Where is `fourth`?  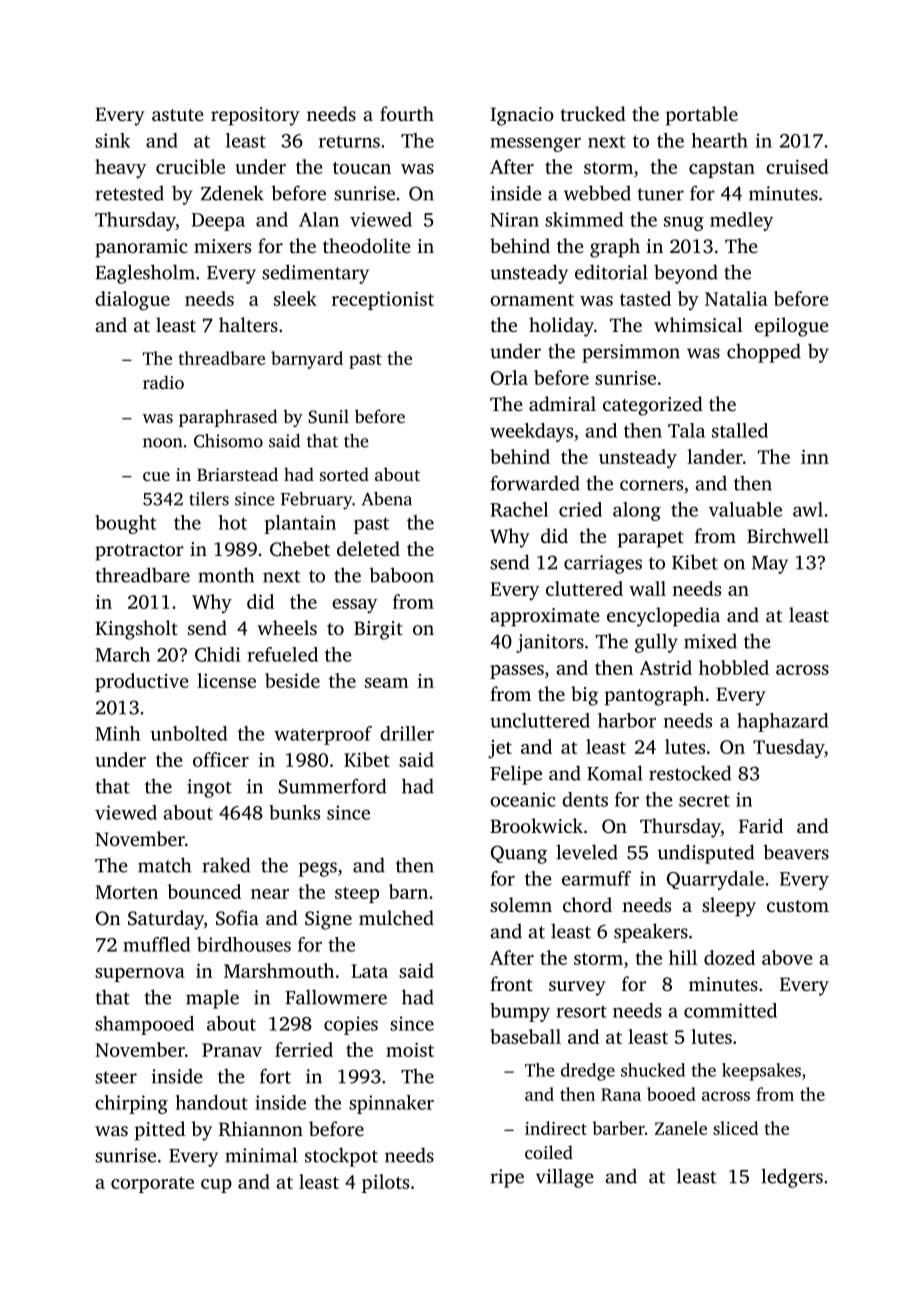
fourth is located at coordinates (407, 113).
